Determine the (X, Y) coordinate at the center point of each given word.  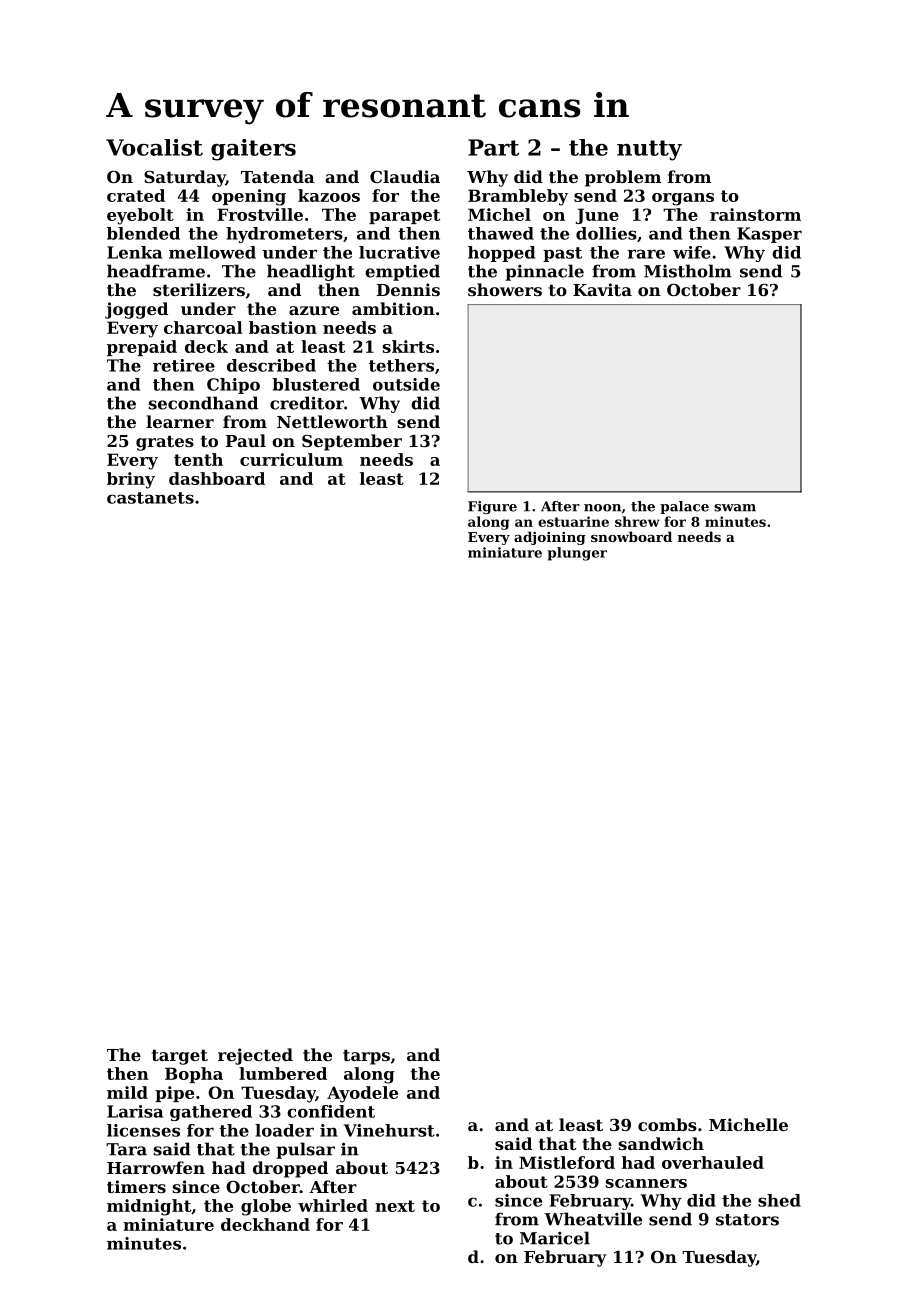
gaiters (253, 150)
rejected (255, 1056)
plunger (577, 554)
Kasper (769, 235)
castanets (150, 498)
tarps (366, 1057)
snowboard (631, 536)
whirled (333, 1205)
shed (779, 1200)
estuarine (573, 521)
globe (266, 1207)
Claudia (405, 176)
